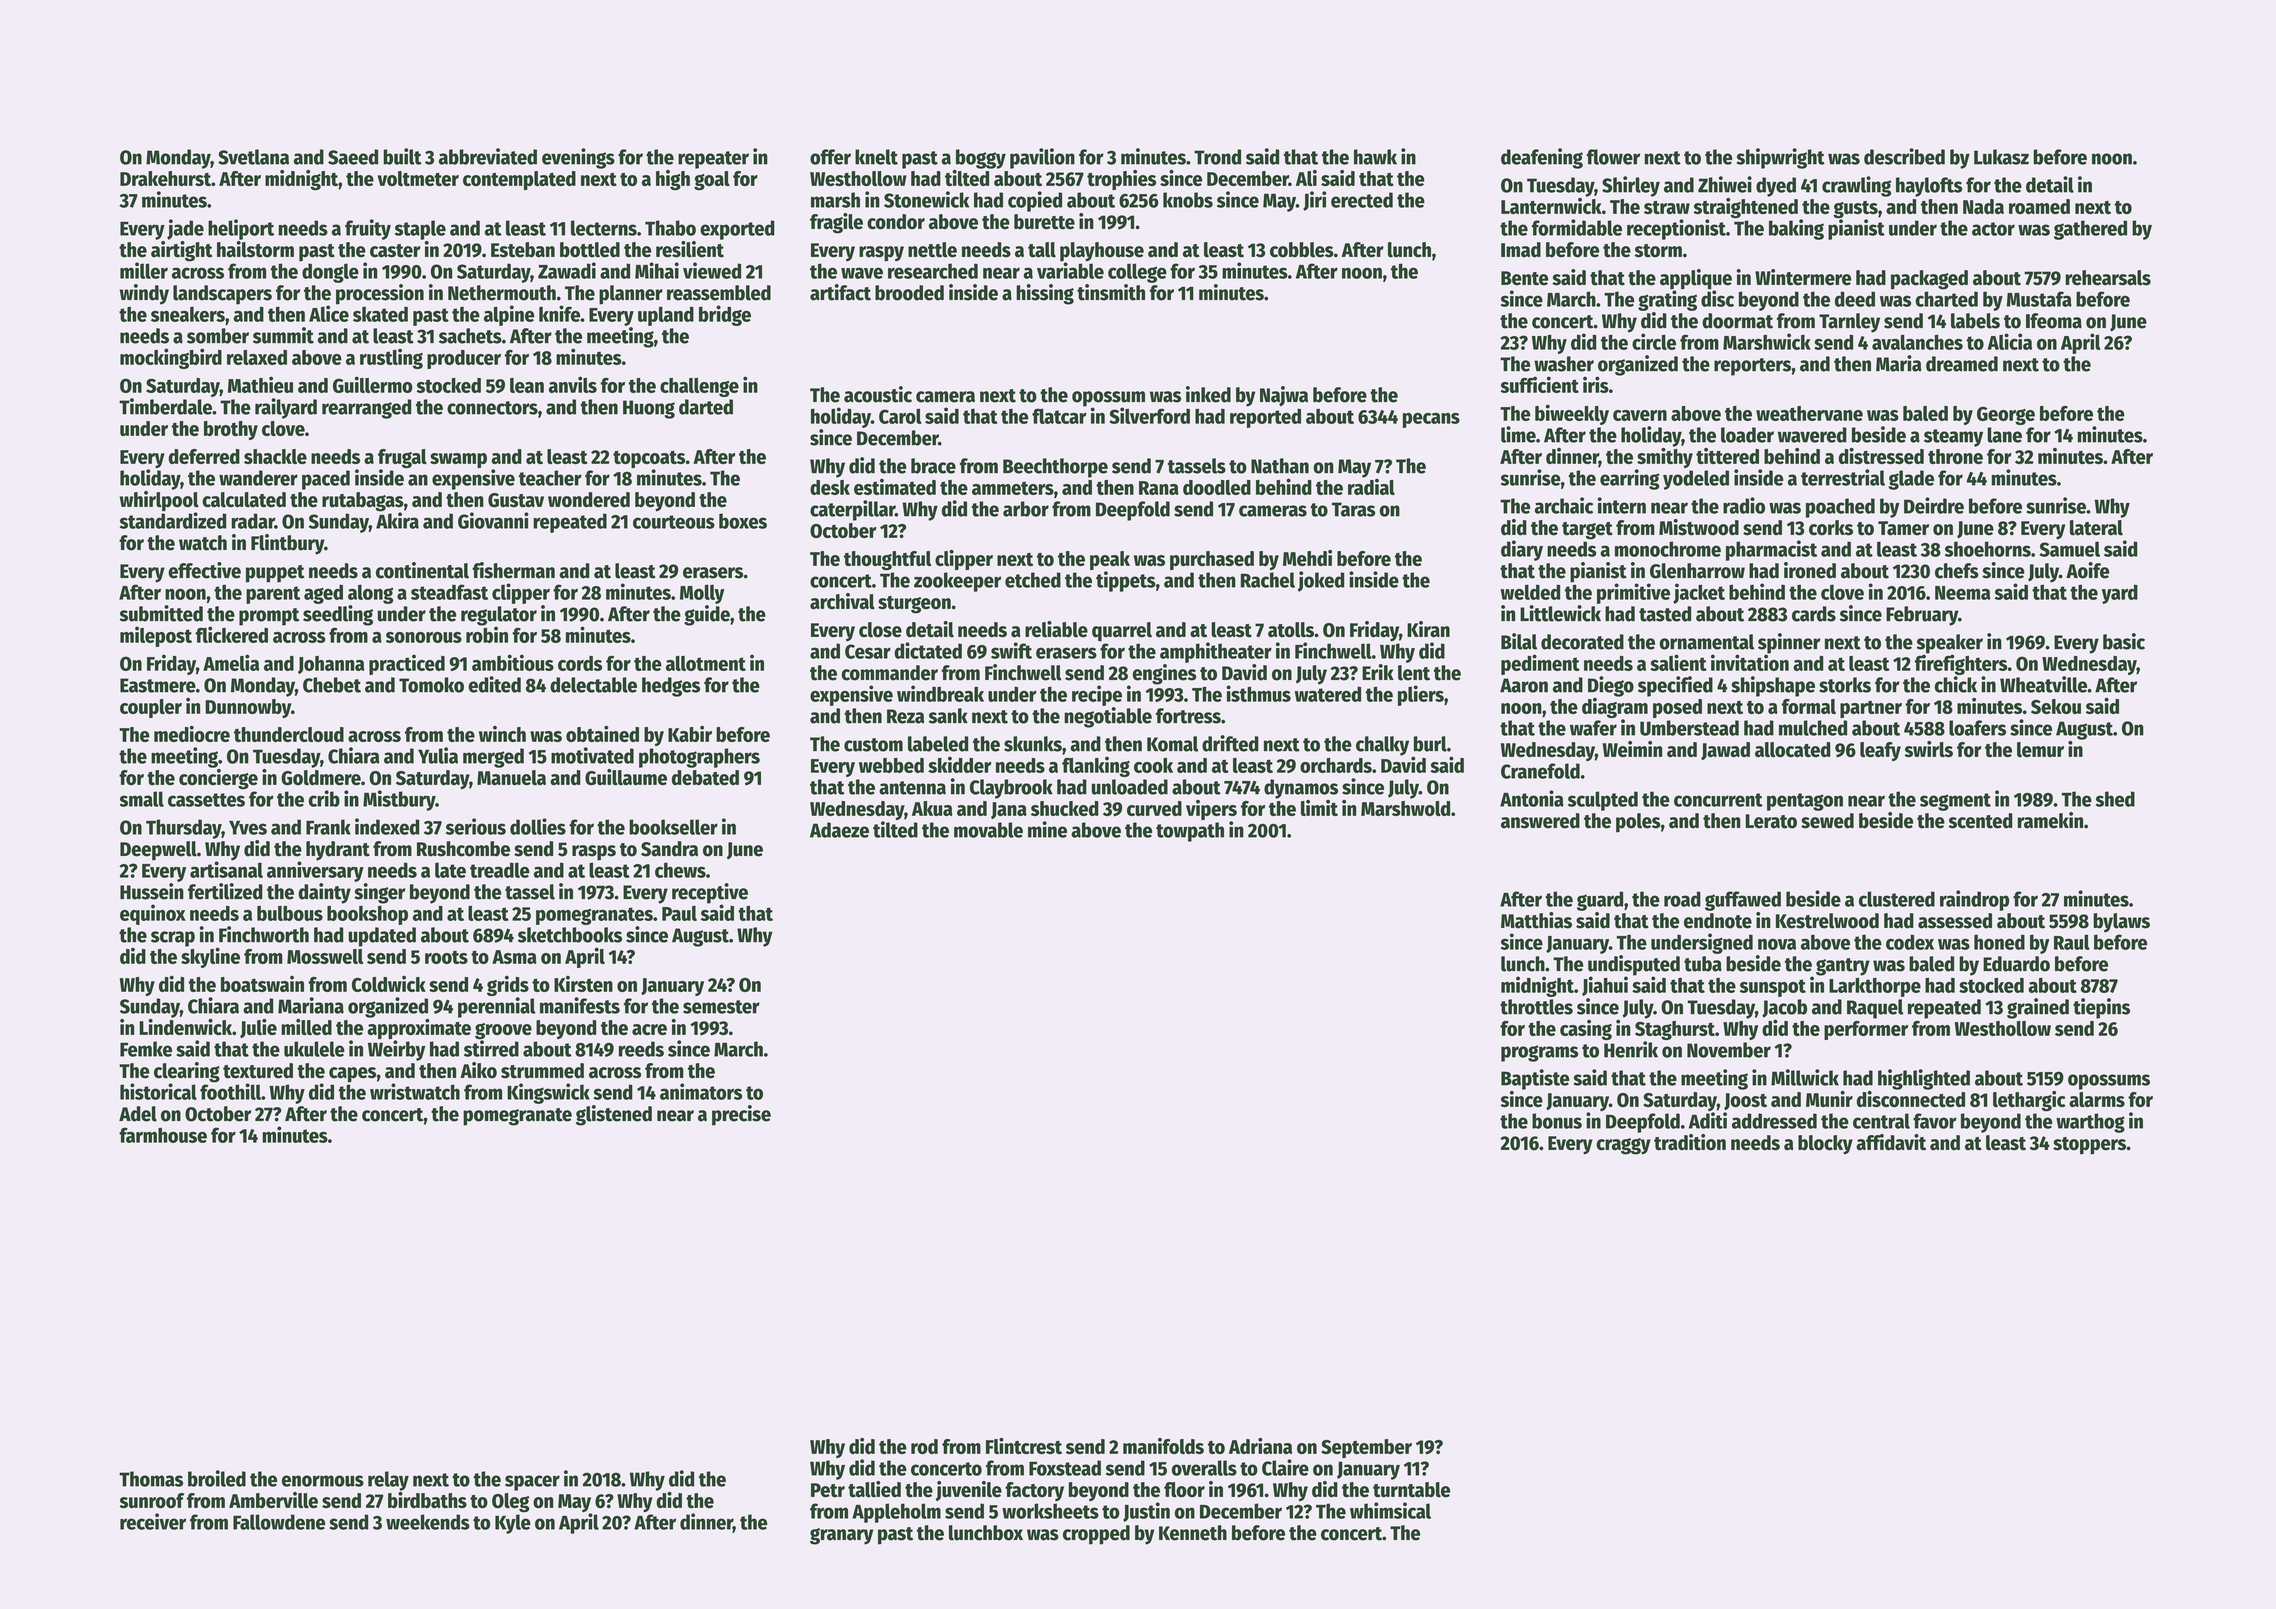 The height and width of the image is (1609, 2276). What do you see at coordinates (402, 156) in the image?
I see `built` at bounding box center [402, 156].
